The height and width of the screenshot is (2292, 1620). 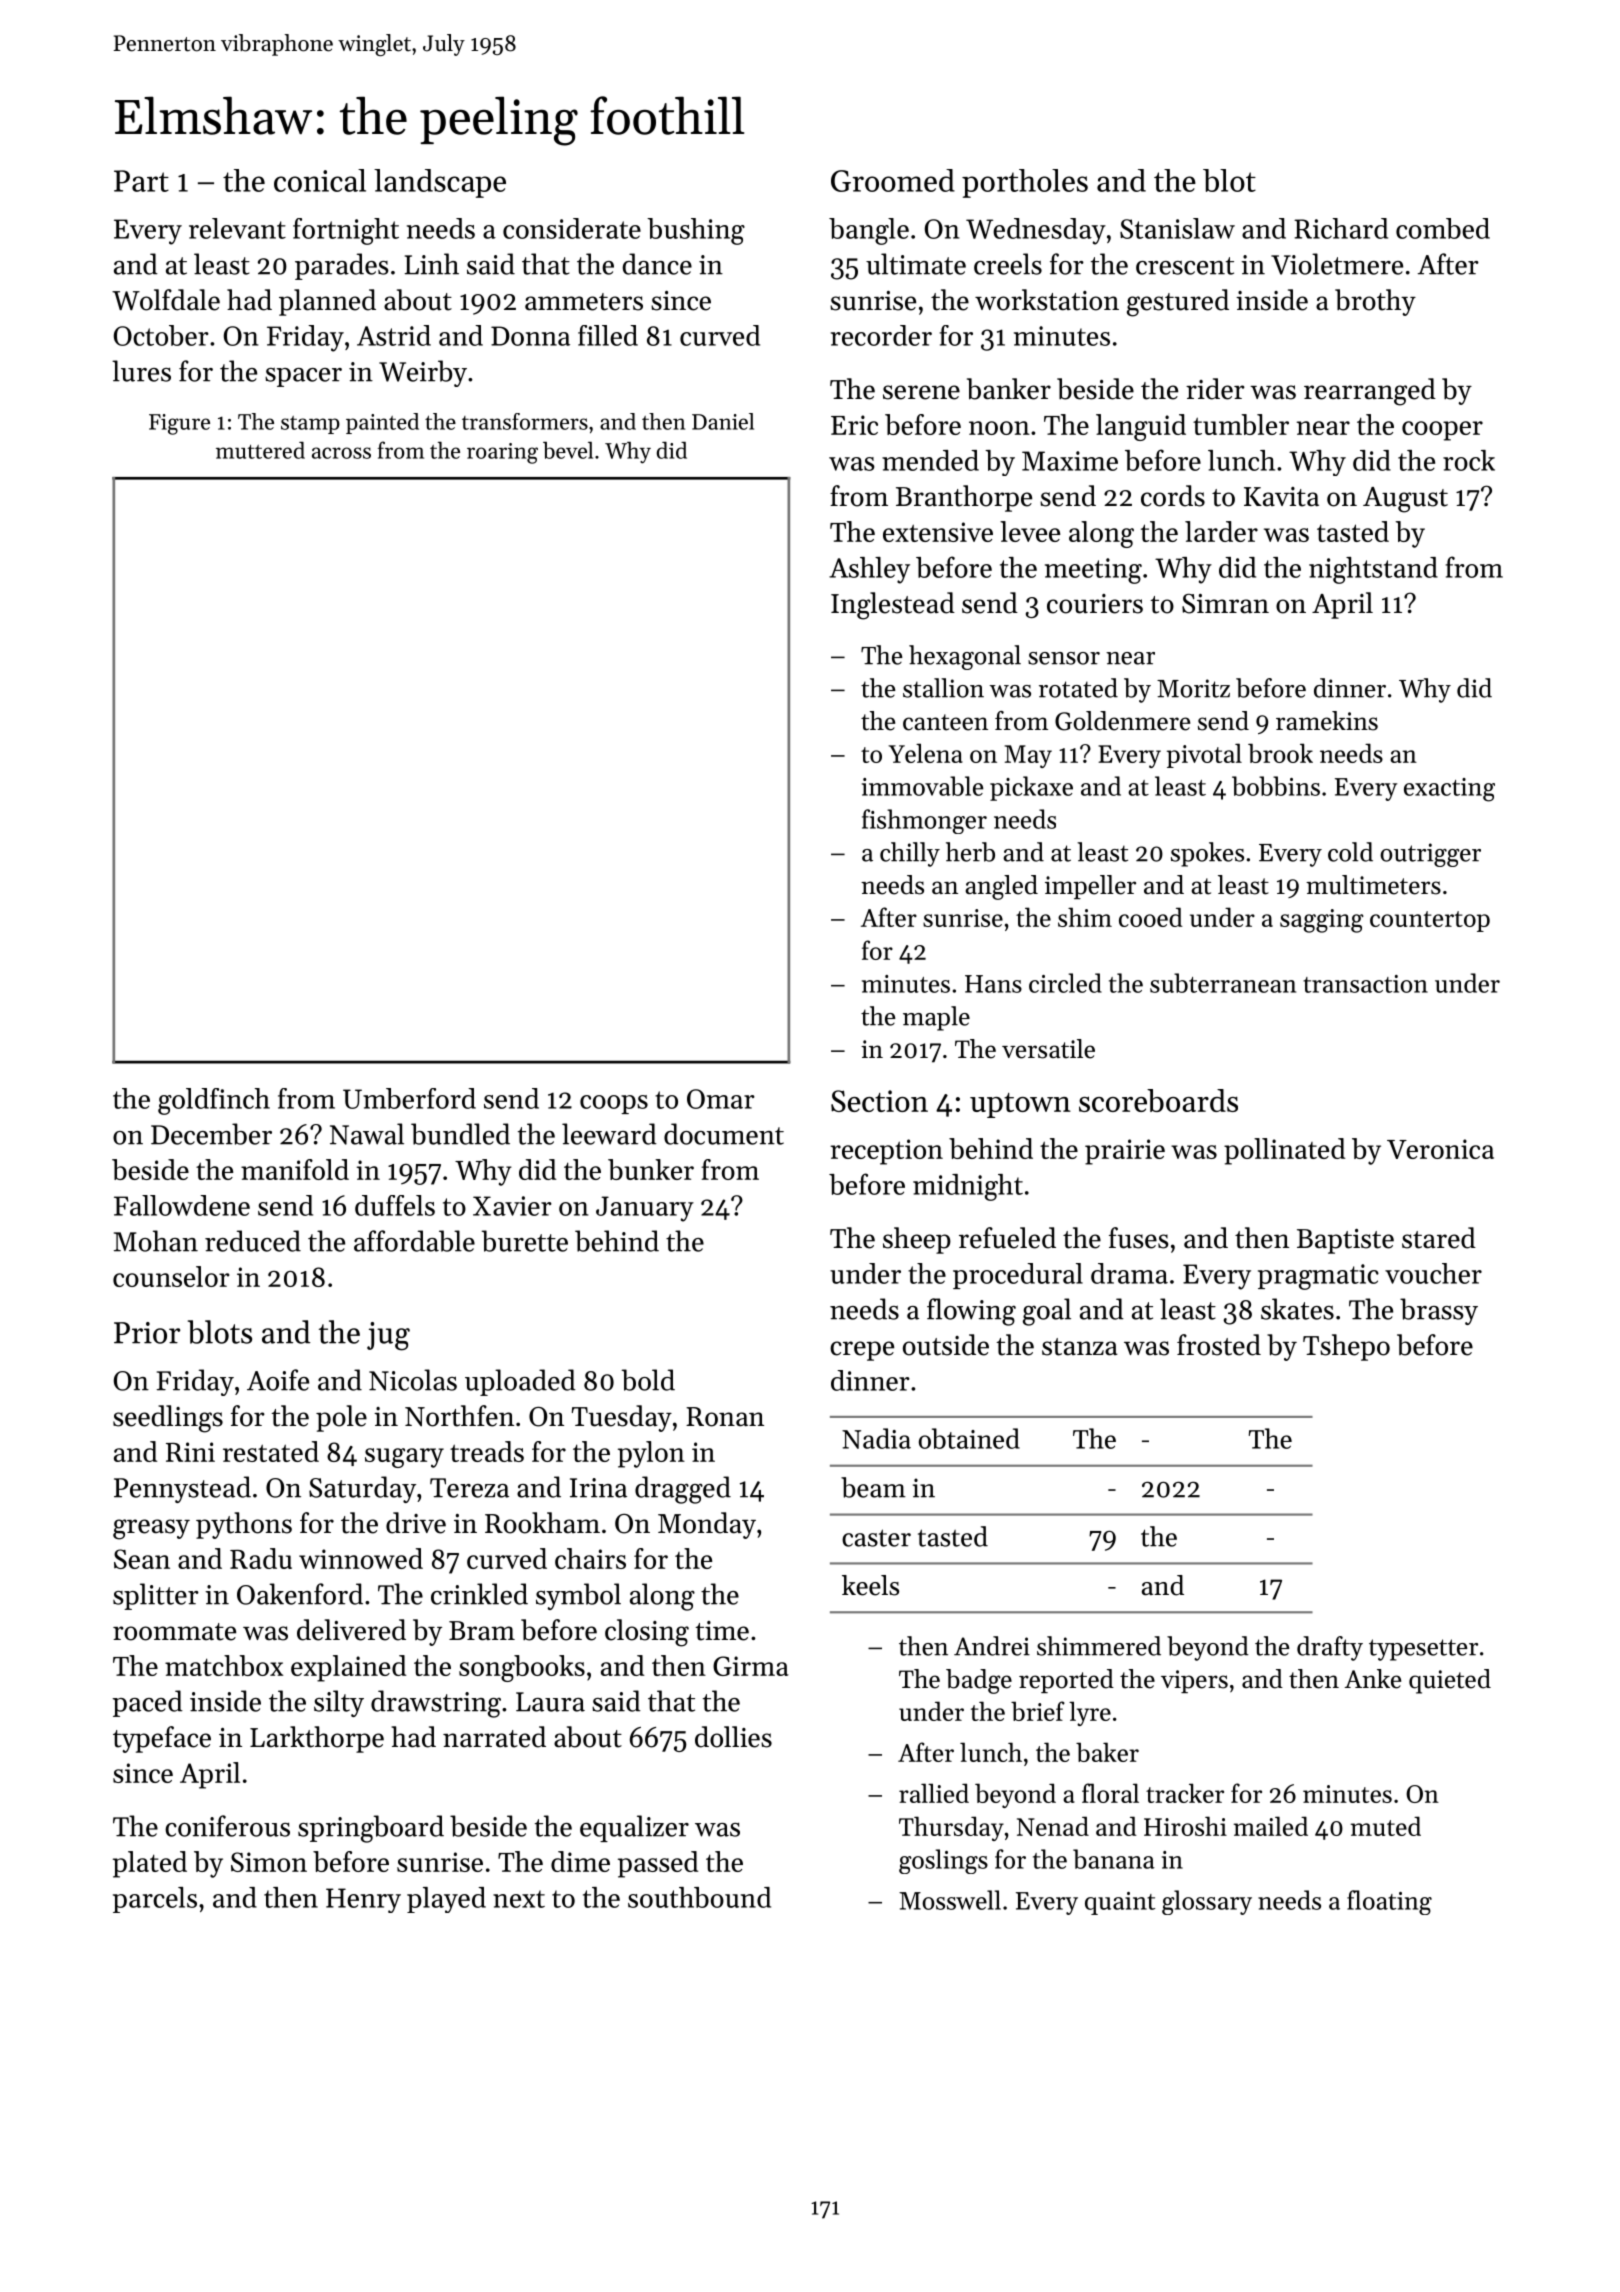 What do you see at coordinates (395, 1205) in the screenshot?
I see `duffels` at bounding box center [395, 1205].
